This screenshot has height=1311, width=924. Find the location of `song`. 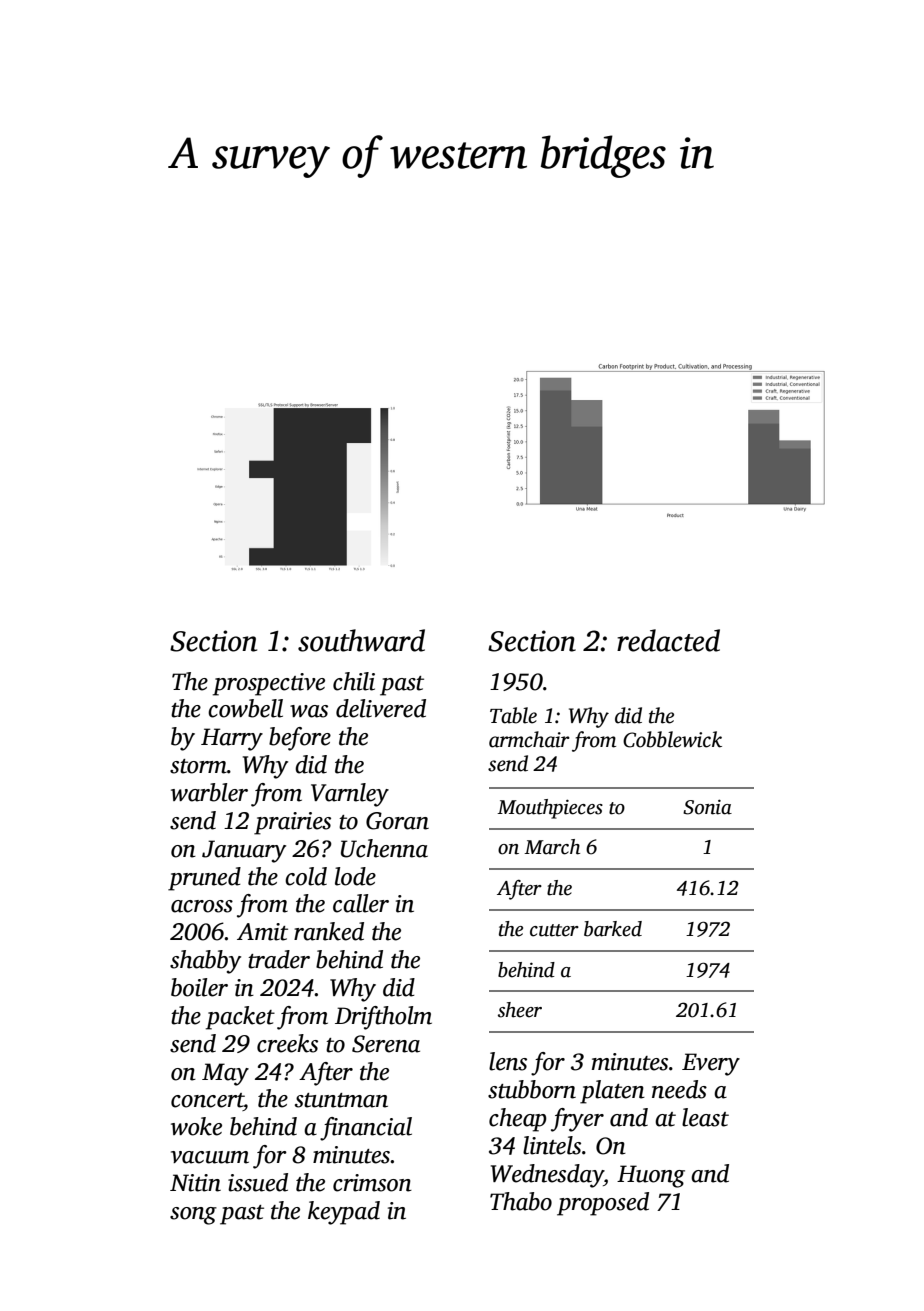

song is located at coordinates (193, 1216).
